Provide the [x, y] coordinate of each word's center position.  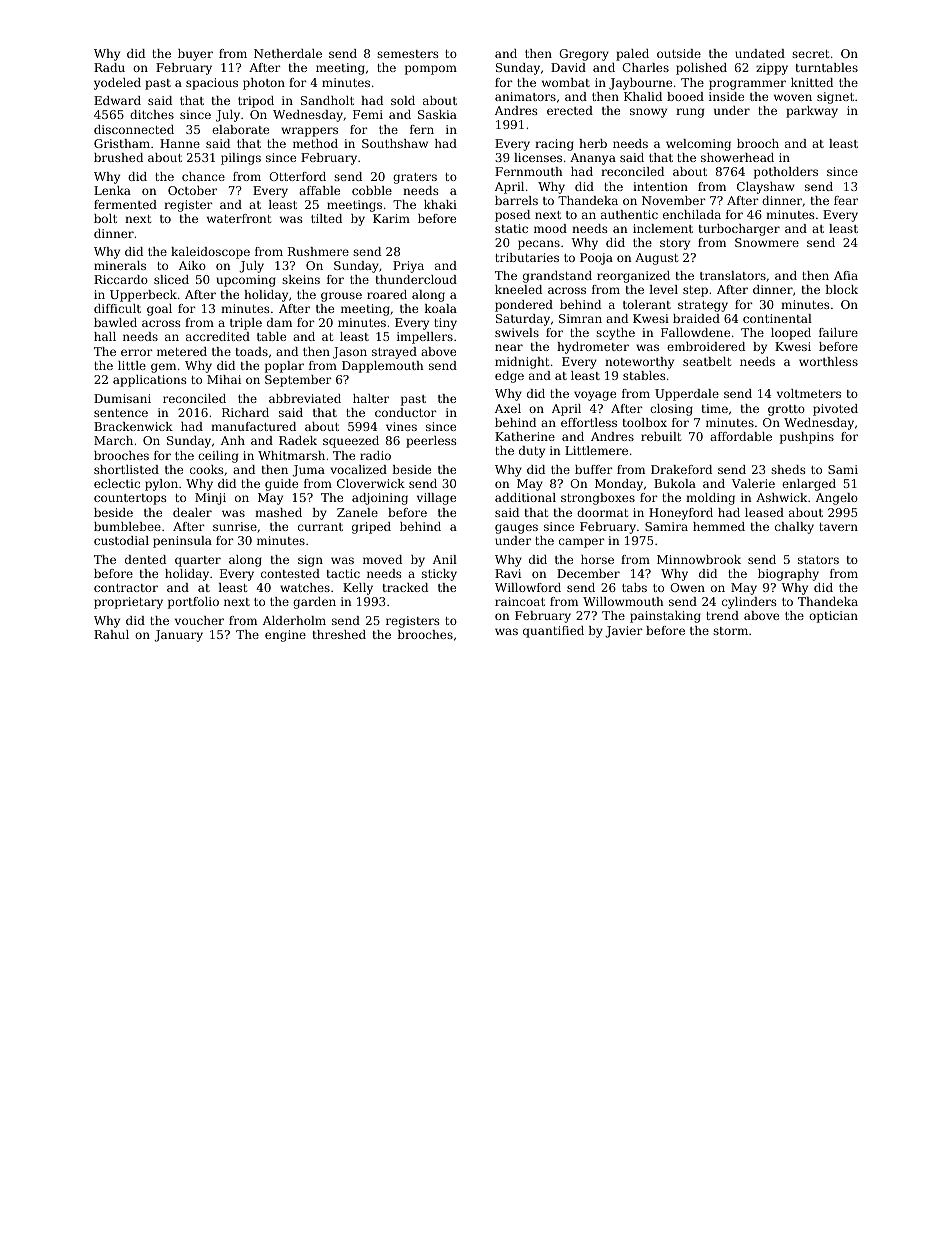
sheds [788, 469]
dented [145, 559]
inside [726, 96]
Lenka [112, 190]
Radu [109, 67]
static [511, 228]
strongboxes [598, 499]
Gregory [584, 55]
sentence [121, 413]
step [695, 291]
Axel [508, 408]
